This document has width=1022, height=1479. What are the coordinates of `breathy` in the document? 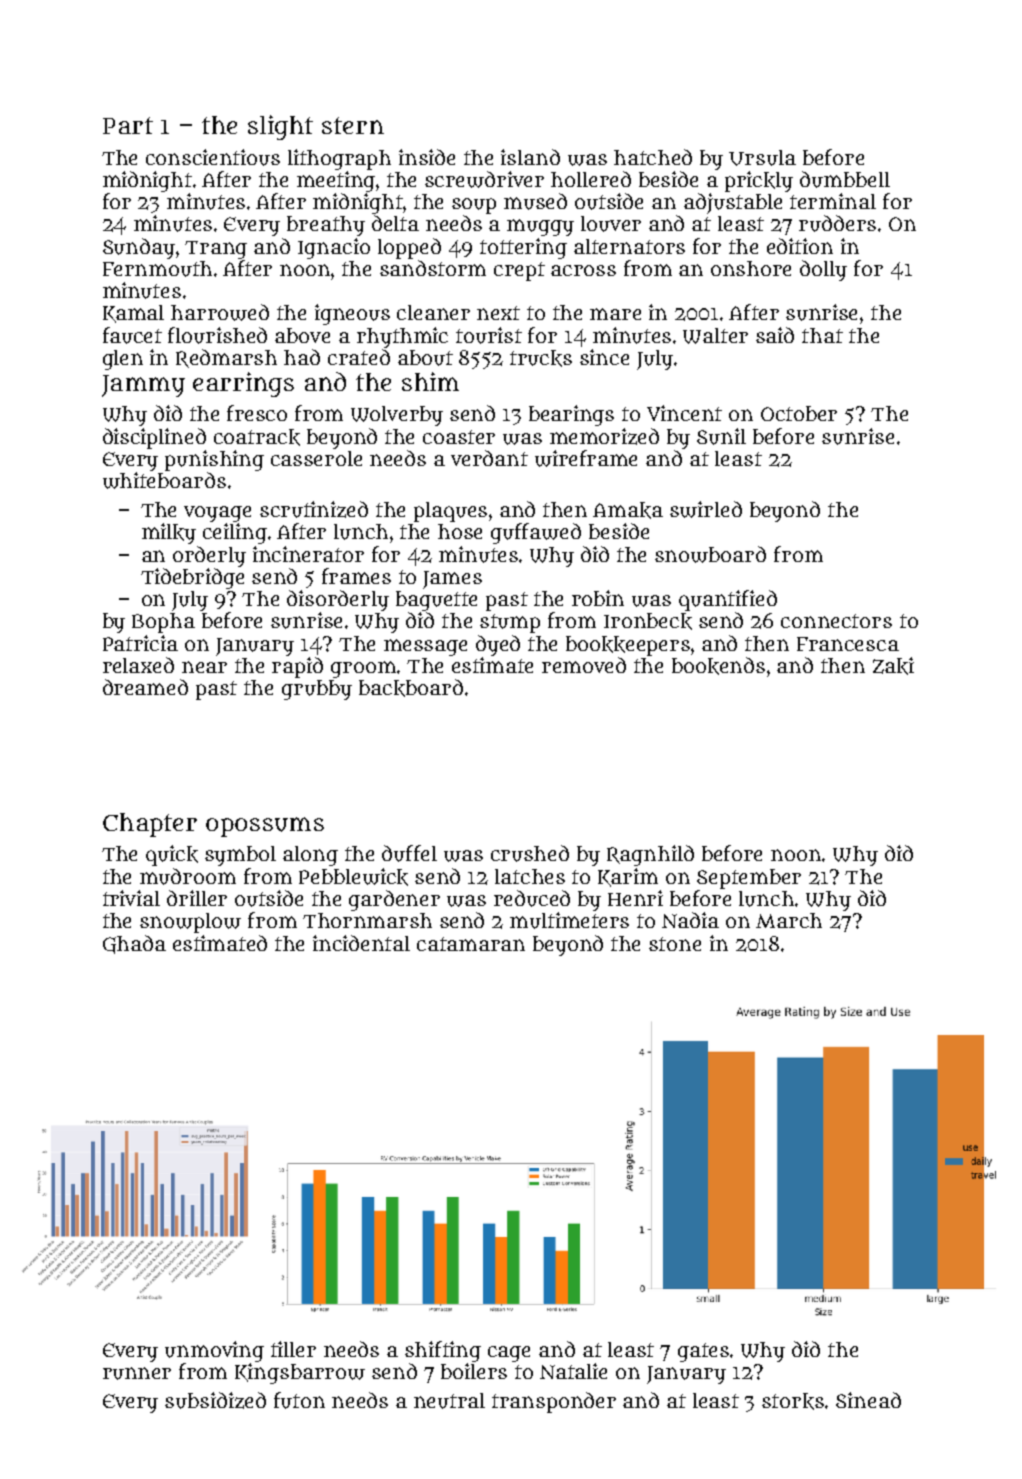 It's located at (326, 226).
